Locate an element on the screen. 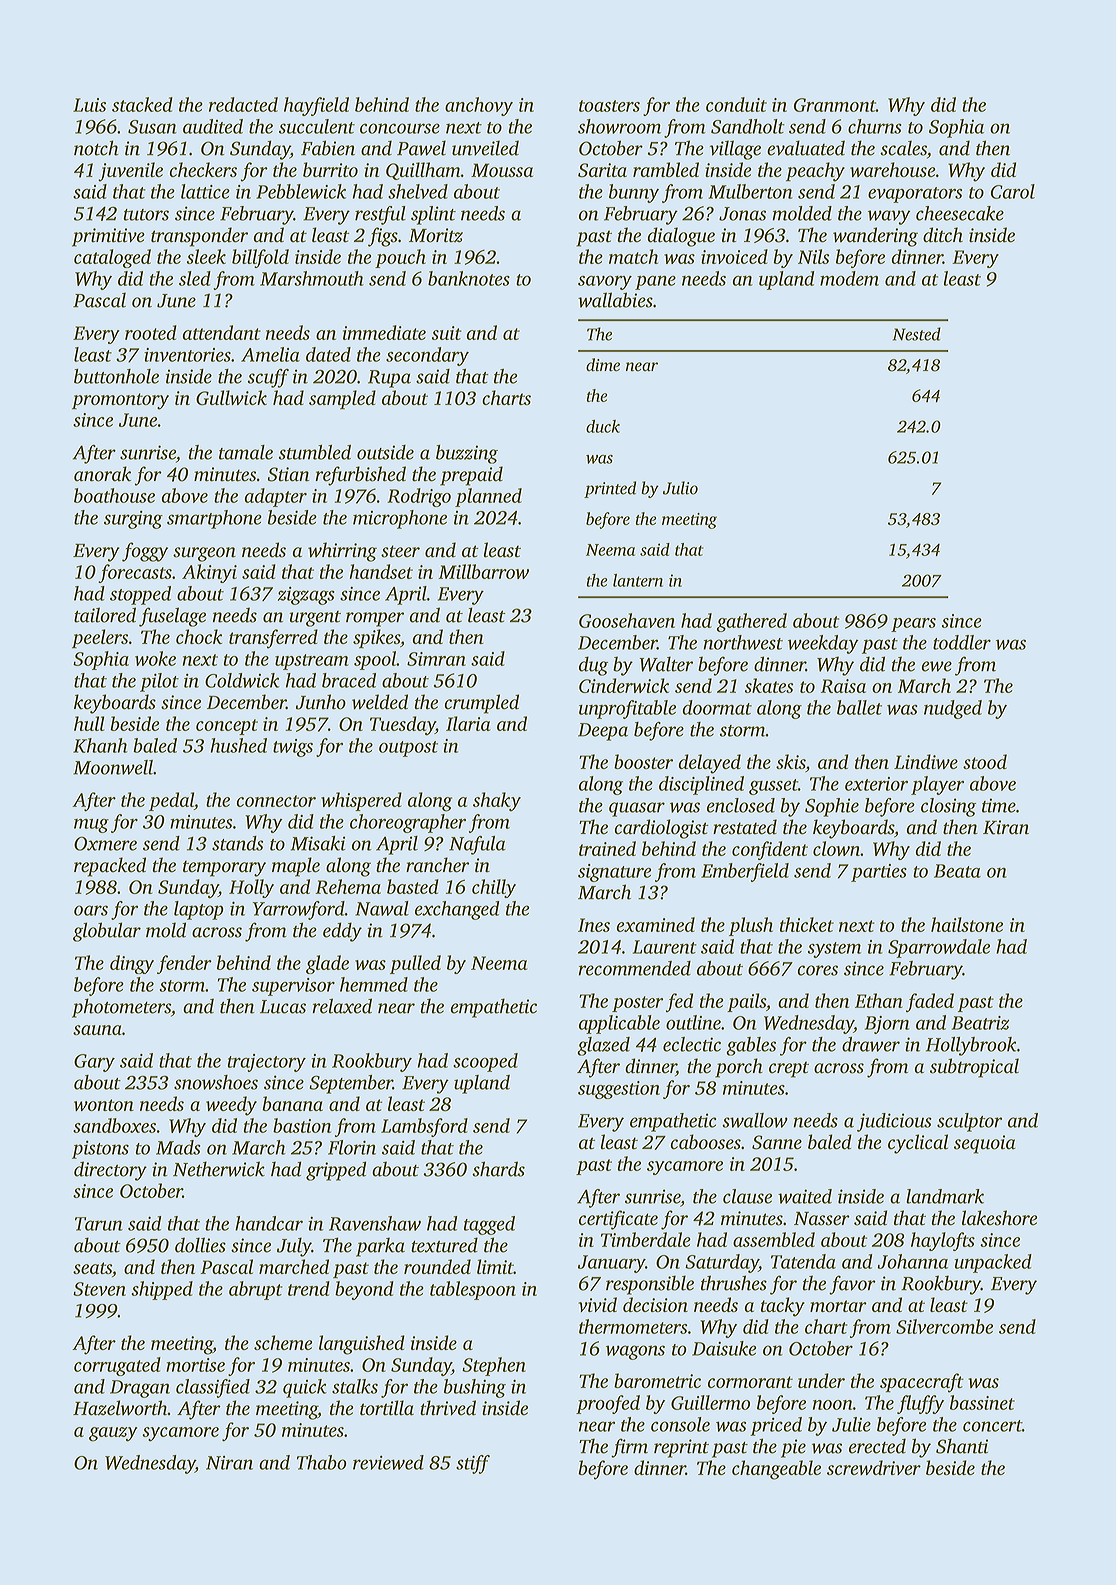 This screenshot has height=1585, width=1116. billfold is located at coordinates (260, 258).
